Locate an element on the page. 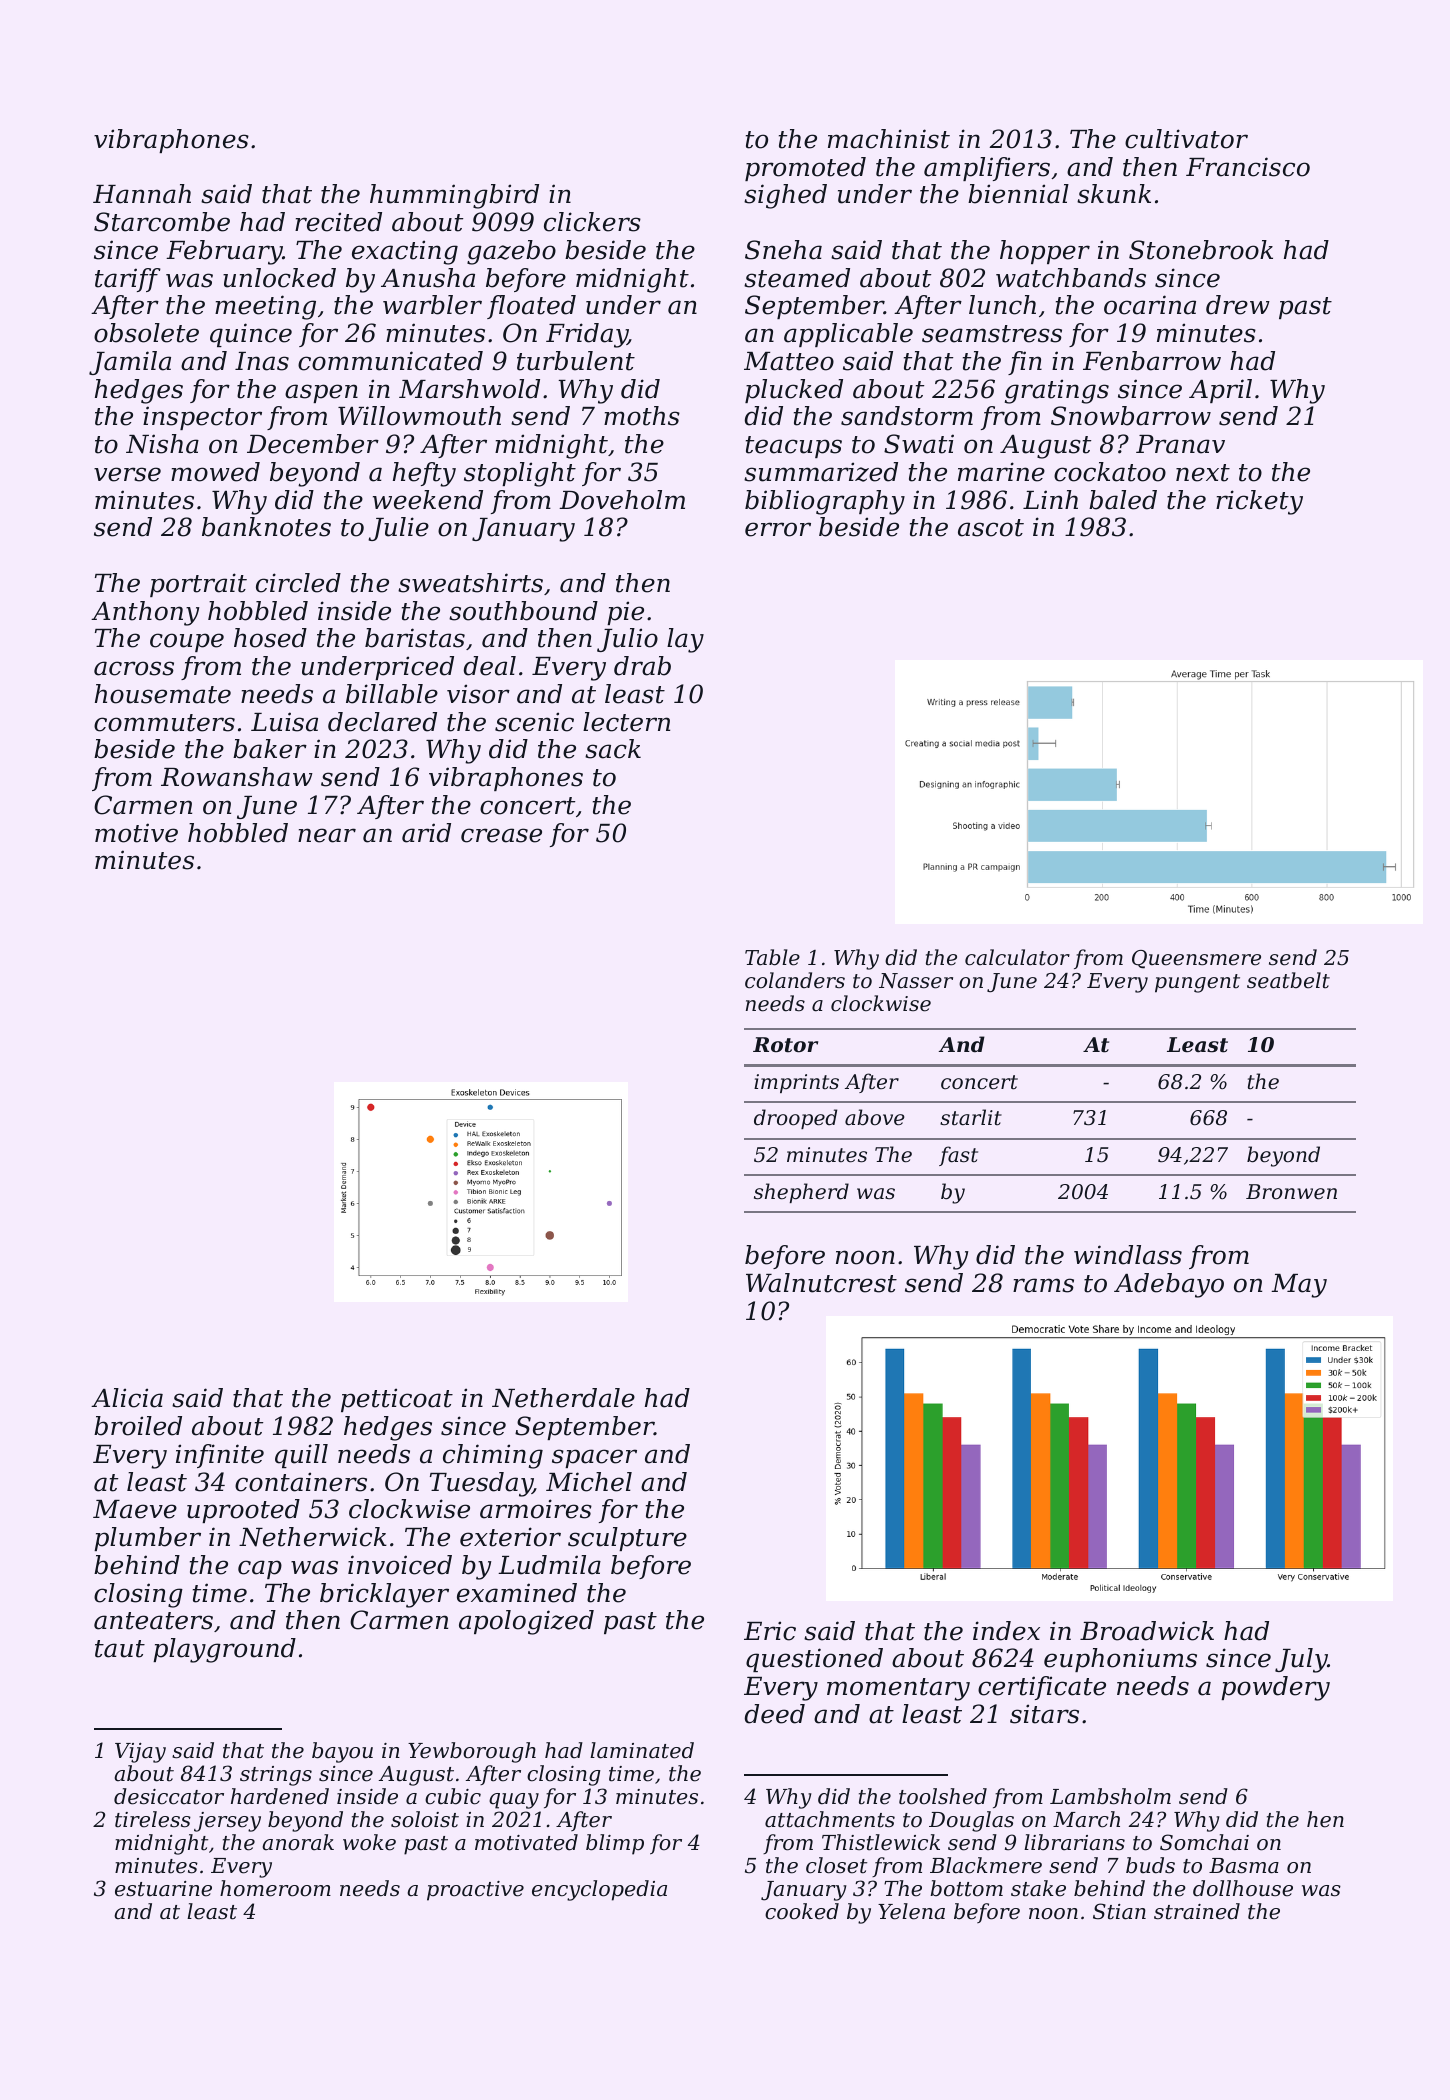 This document has width=1450, height=2100. windlass is located at coordinates (1128, 1255).
